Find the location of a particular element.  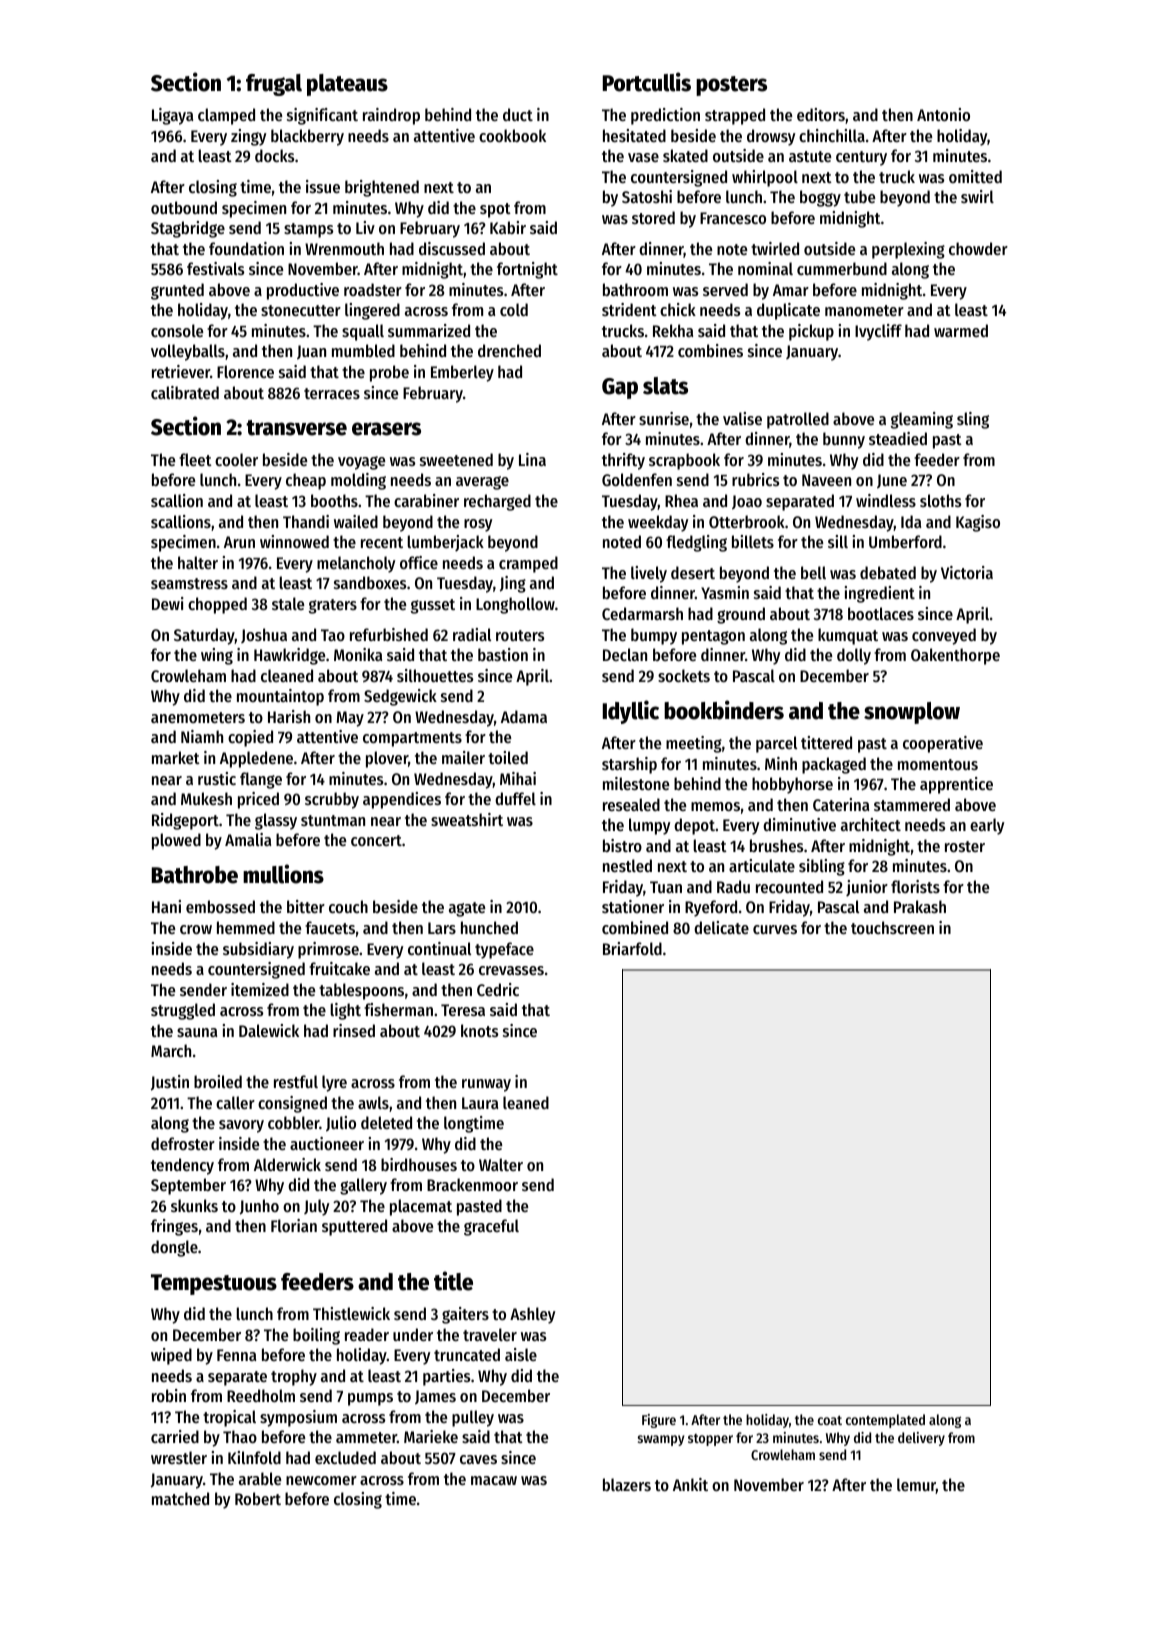

knots is located at coordinates (479, 1030).
